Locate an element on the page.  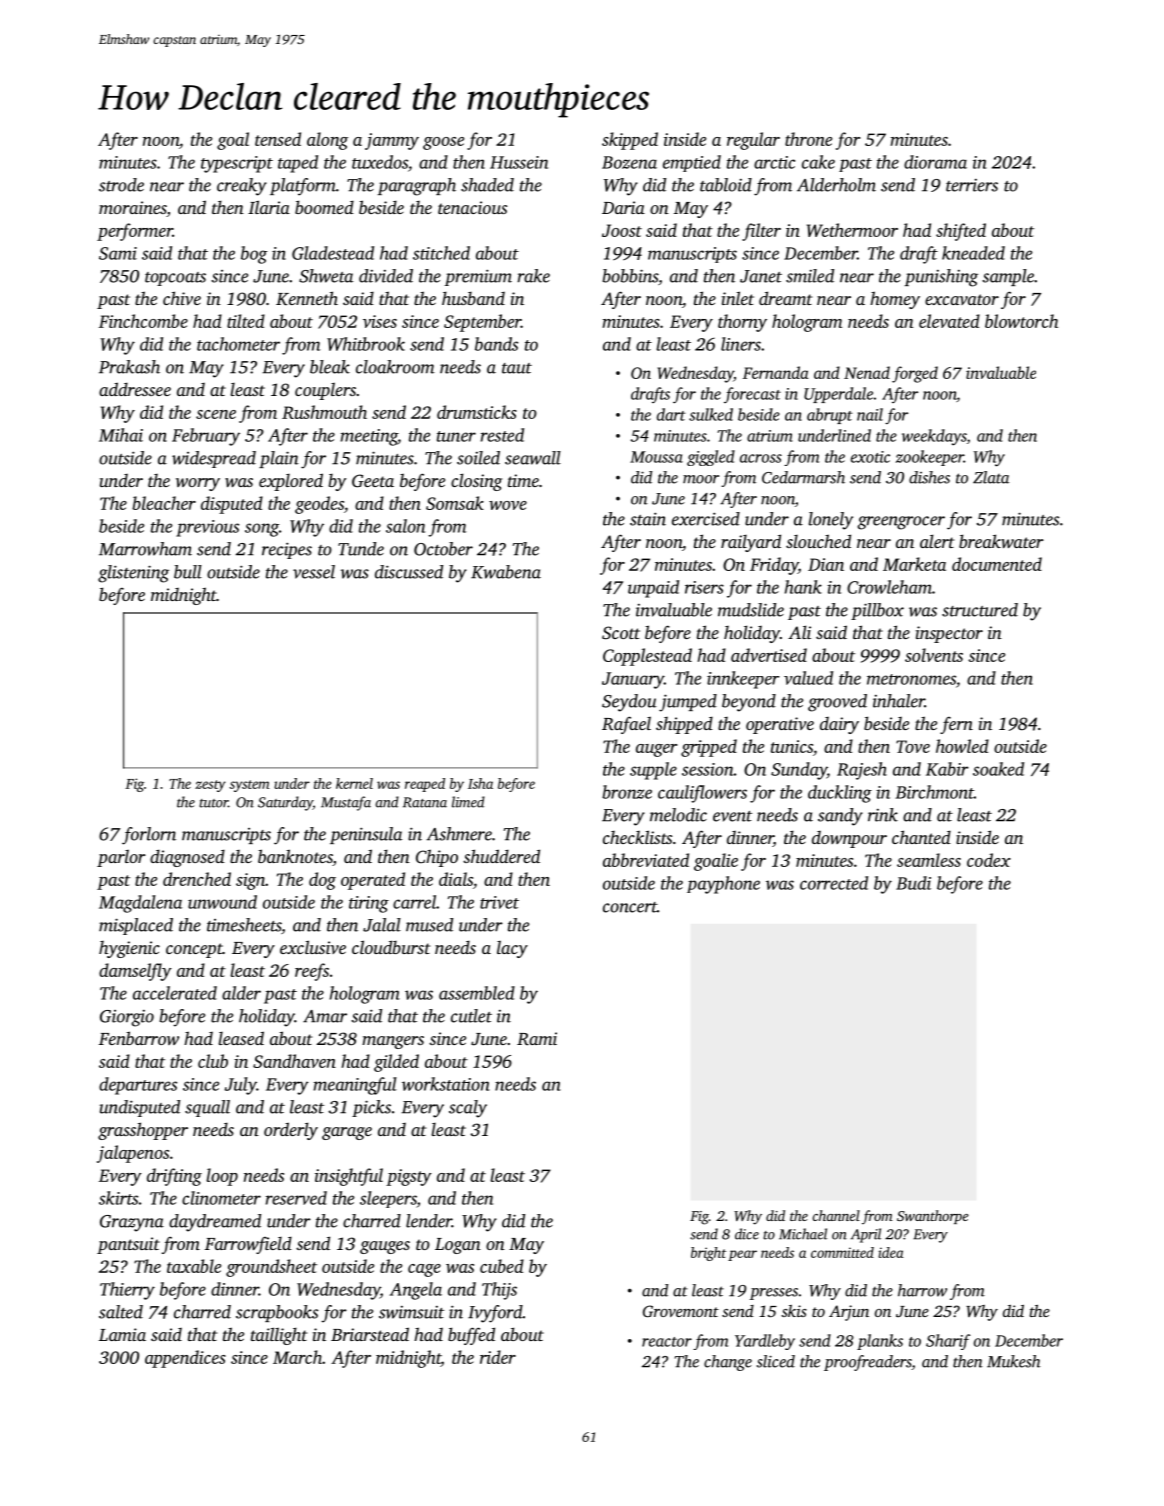
zesty is located at coordinates (210, 786).
